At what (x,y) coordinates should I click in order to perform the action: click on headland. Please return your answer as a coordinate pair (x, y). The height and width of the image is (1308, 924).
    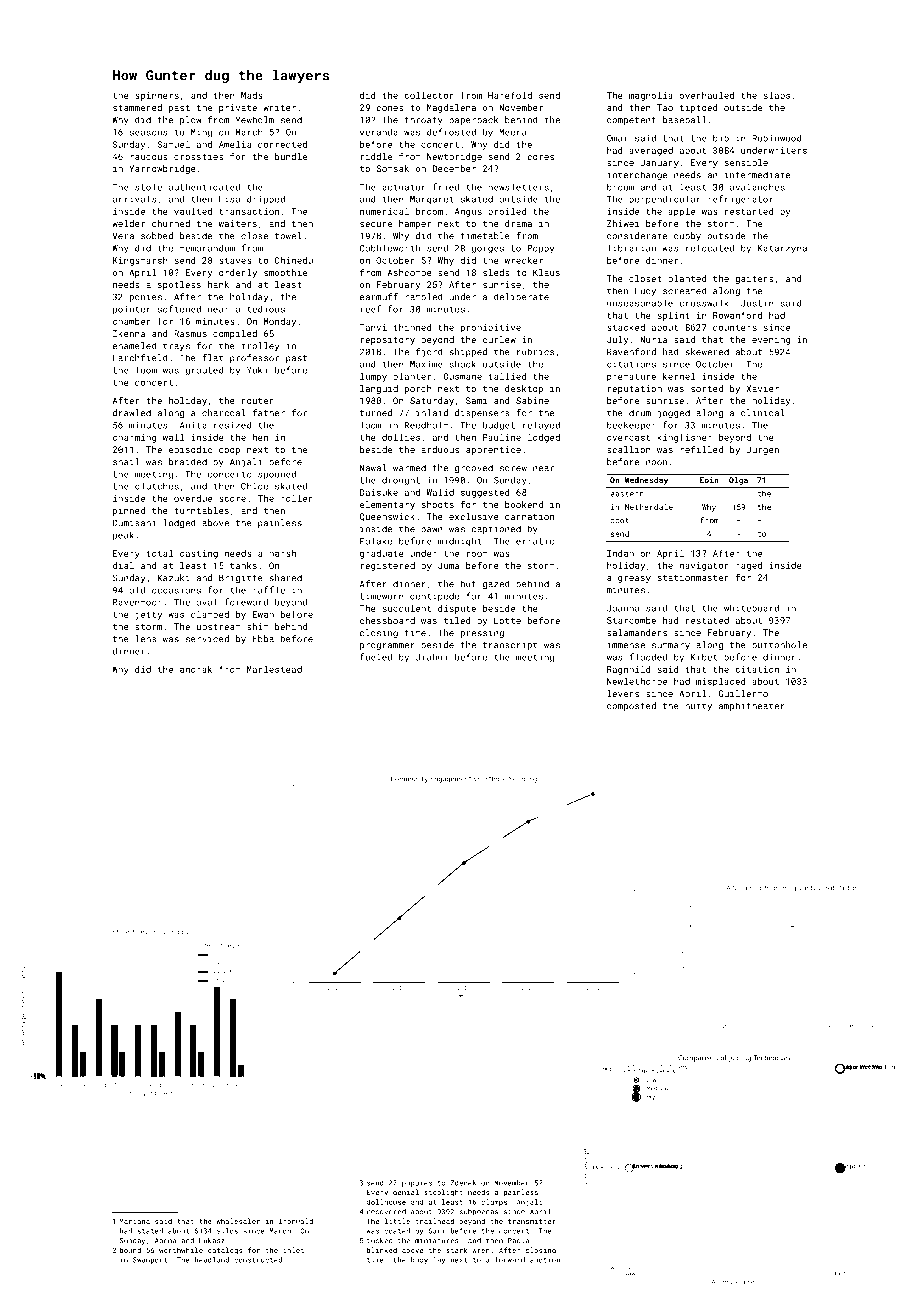
    Looking at the image, I should click on (212, 1260).
